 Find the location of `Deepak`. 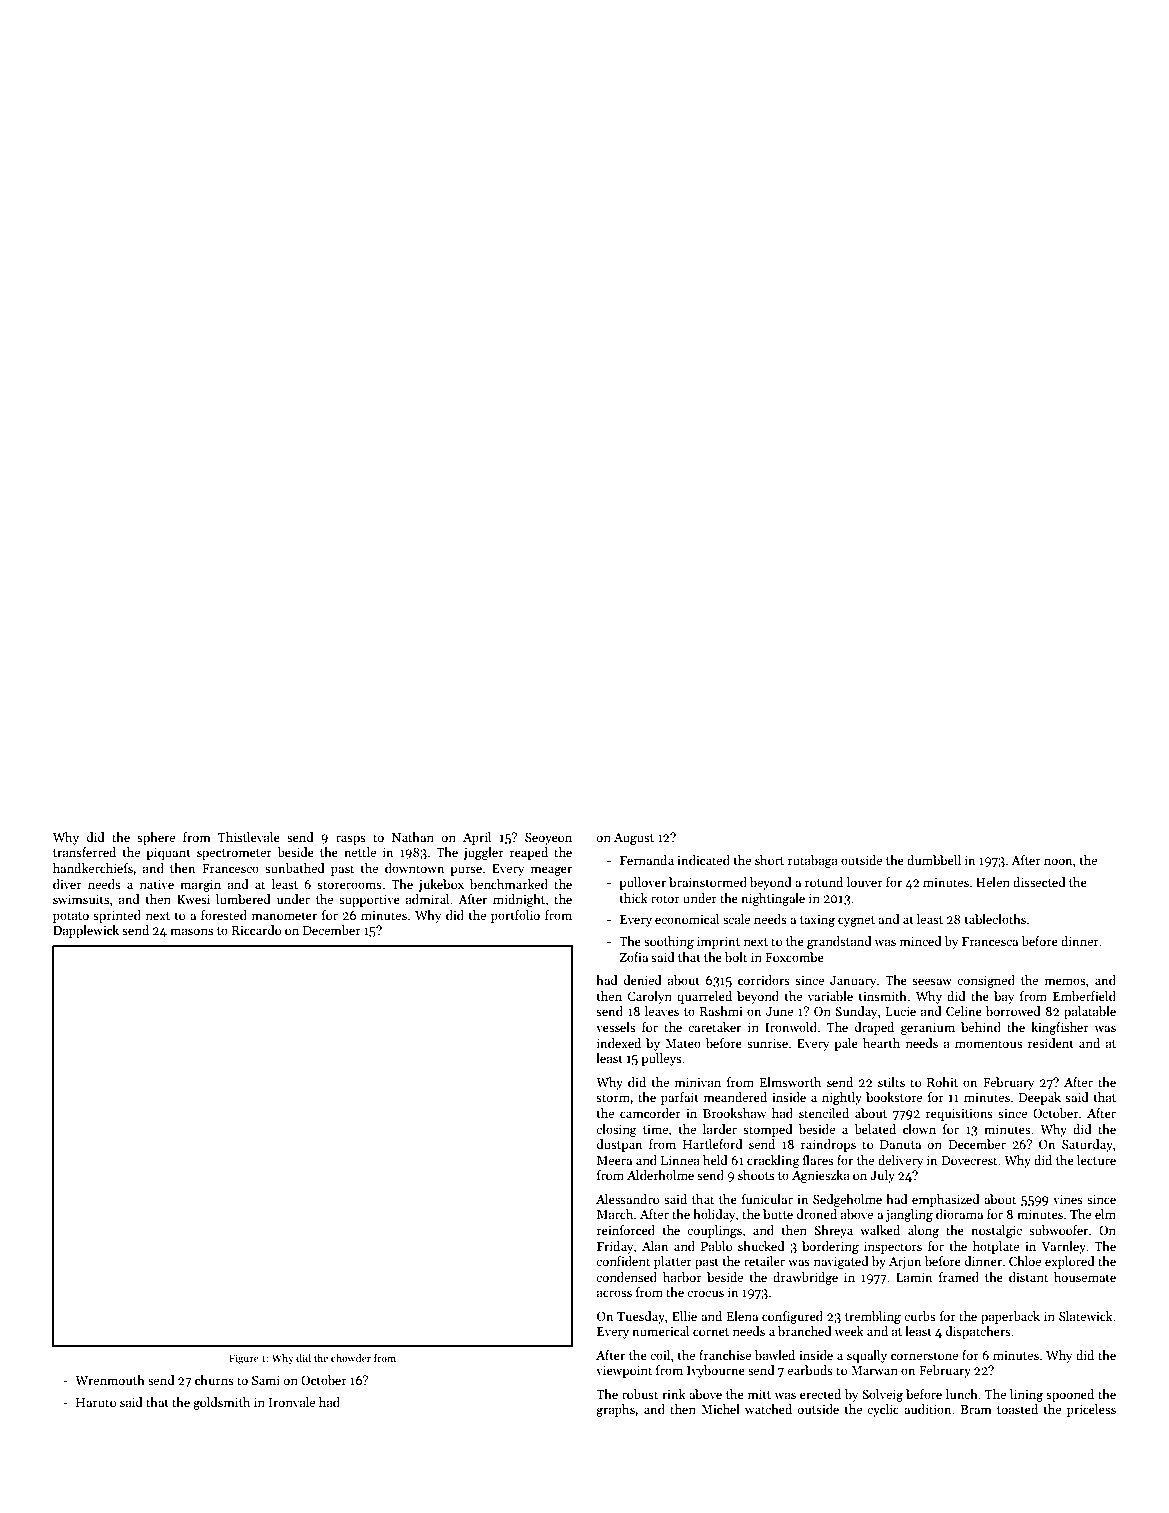

Deepak is located at coordinates (1040, 1098).
